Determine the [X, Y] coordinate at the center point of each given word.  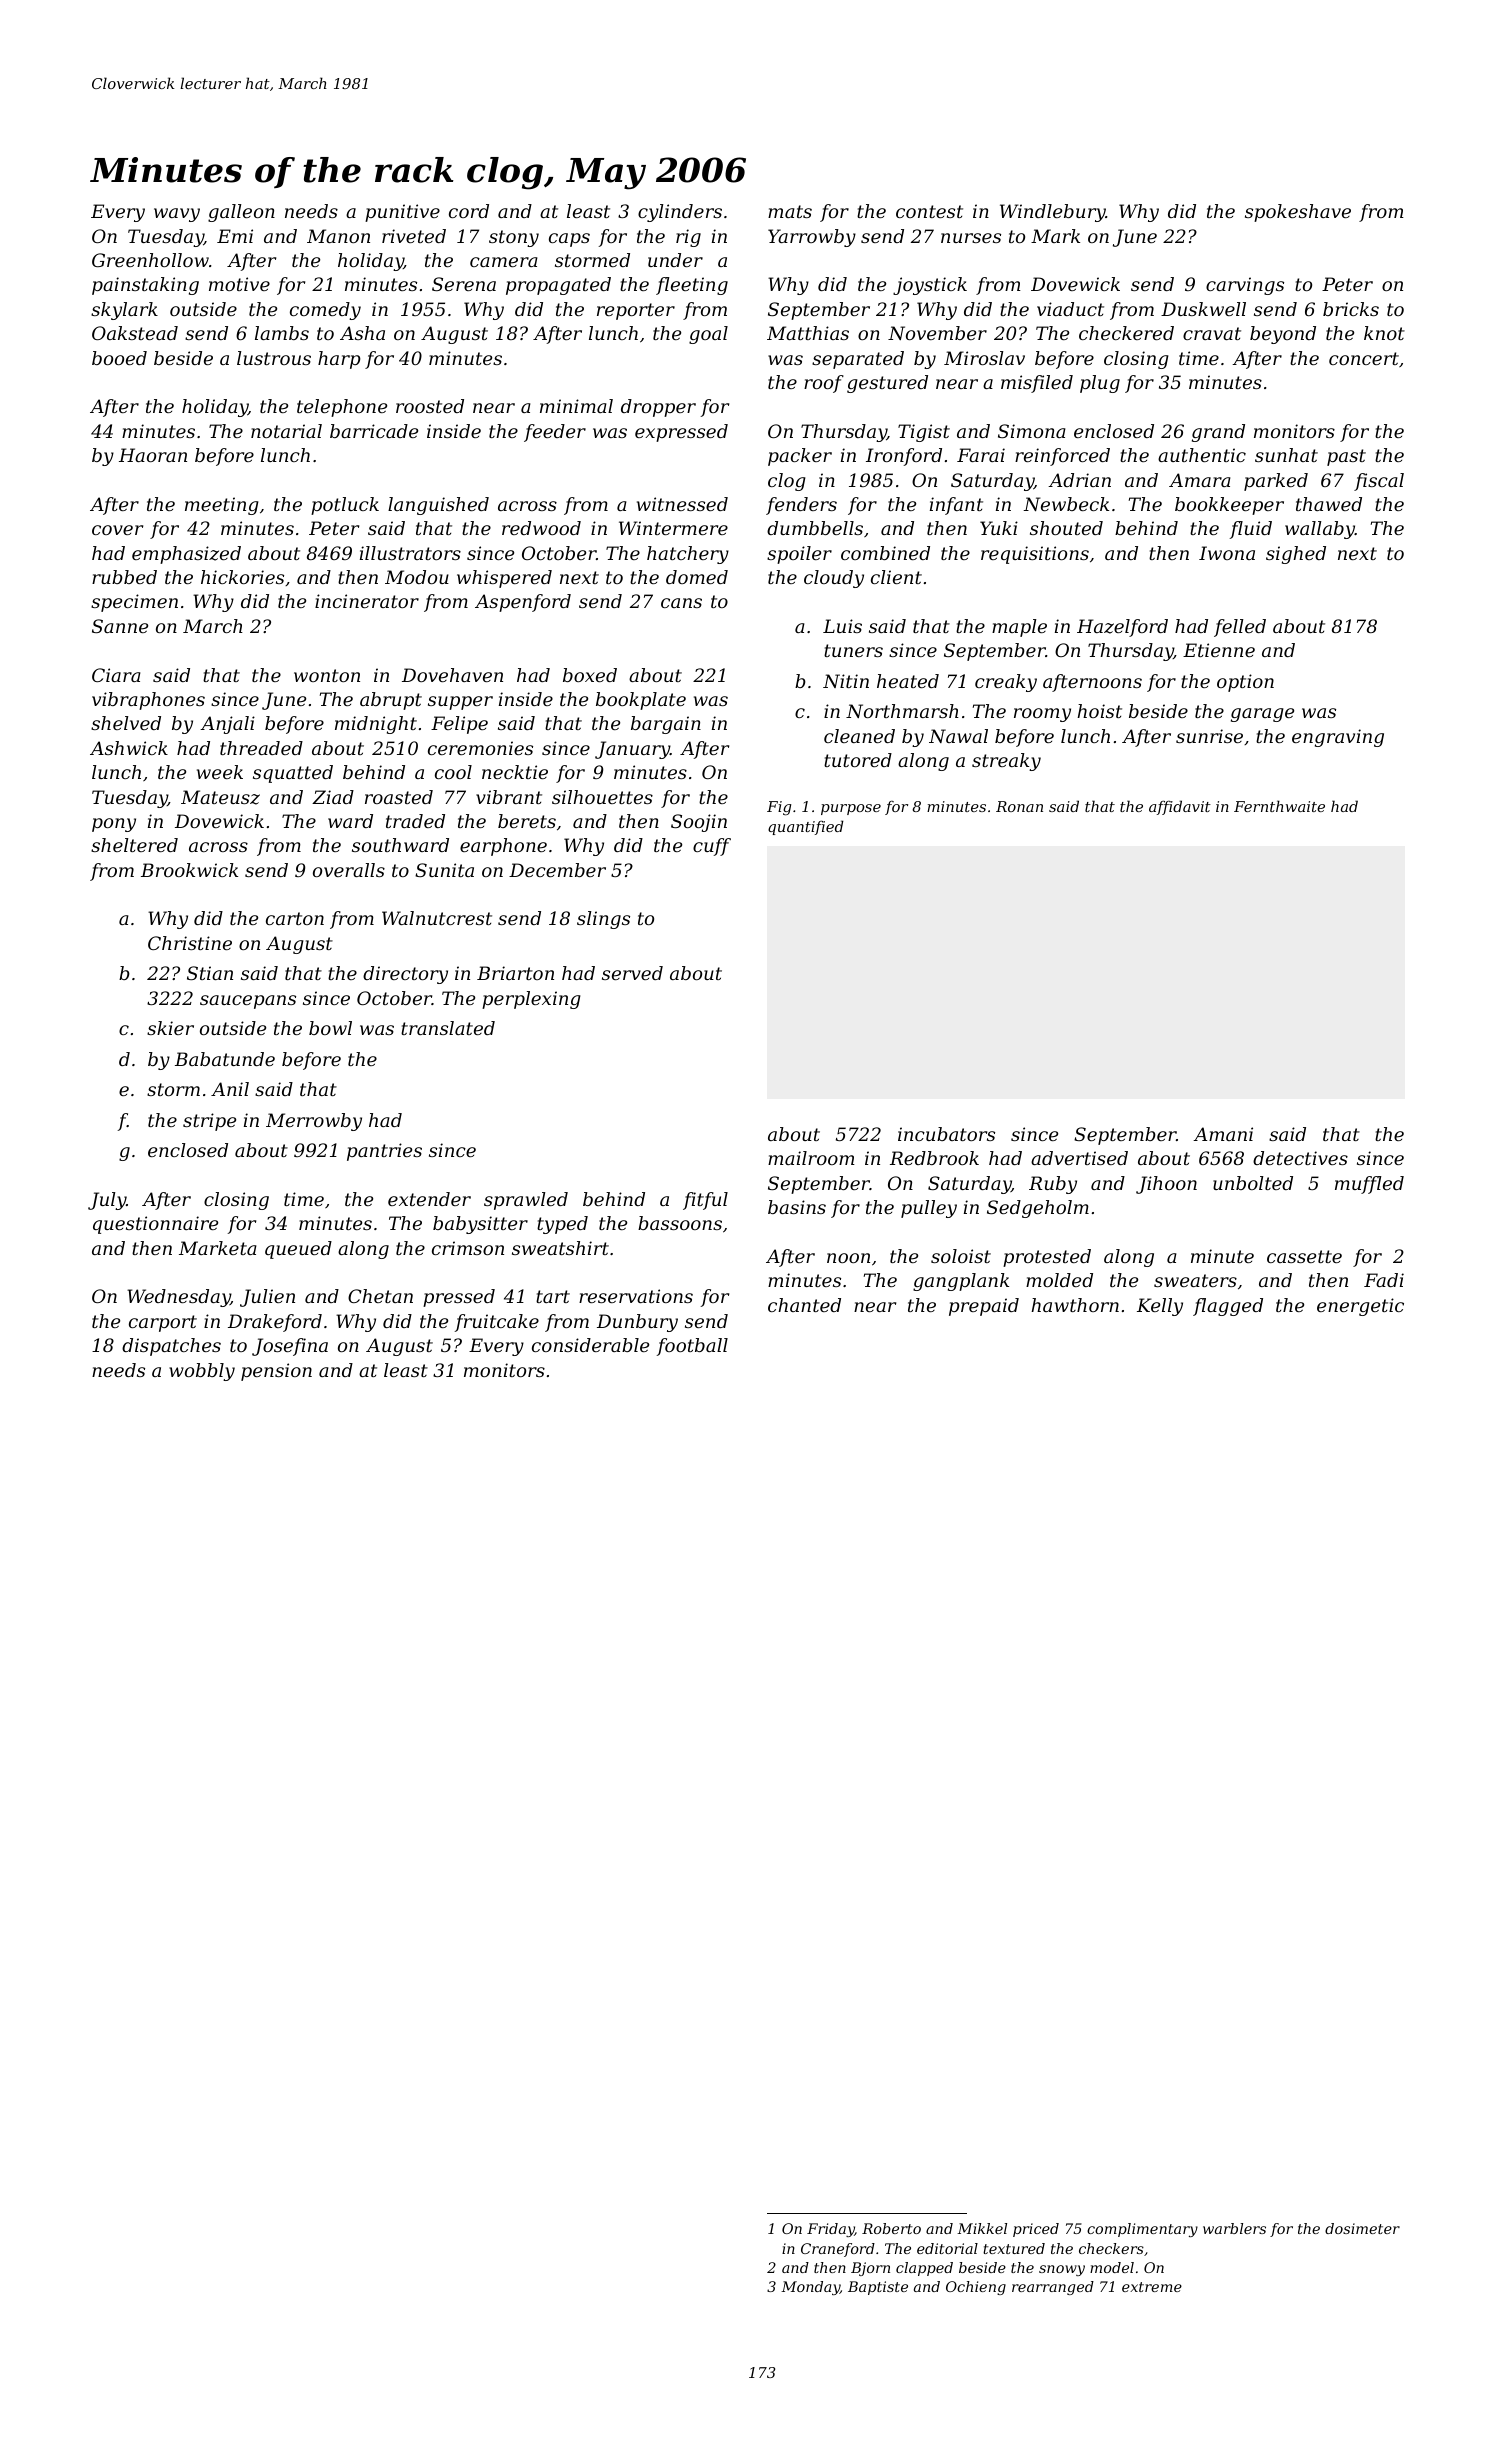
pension [276, 1372]
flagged [1228, 1307]
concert [1364, 358]
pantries [384, 1152]
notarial [286, 431]
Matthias [808, 333]
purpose [851, 809]
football [692, 1347]
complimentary [1142, 2230]
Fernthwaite [1279, 806]
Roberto [891, 2228]
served [632, 973]
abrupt [391, 701]
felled [1240, 628]
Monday [810, 2288]
